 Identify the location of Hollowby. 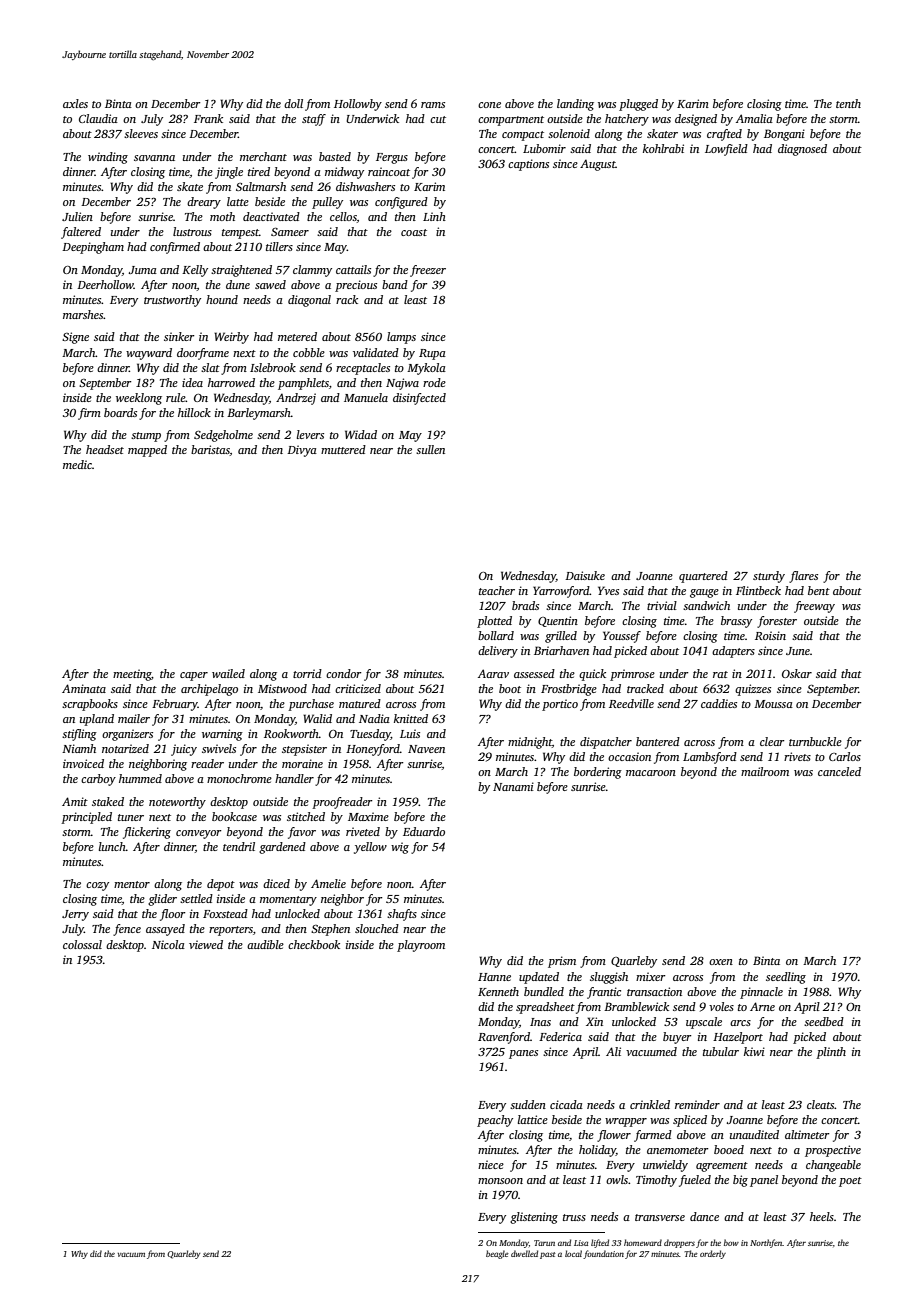
(358, 105).
